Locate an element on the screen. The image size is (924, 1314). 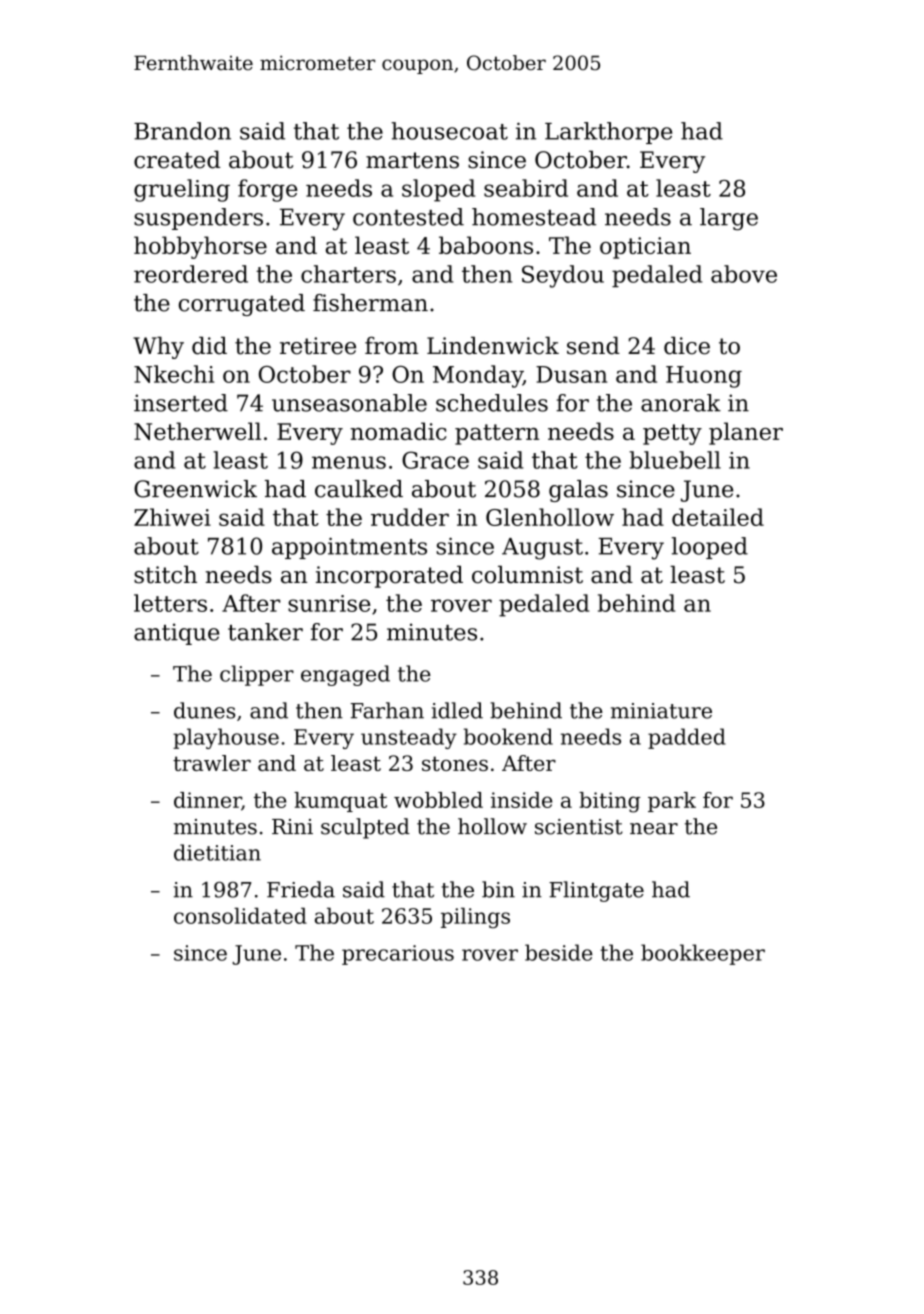
dietitian is located at coordinates (217, 852).
